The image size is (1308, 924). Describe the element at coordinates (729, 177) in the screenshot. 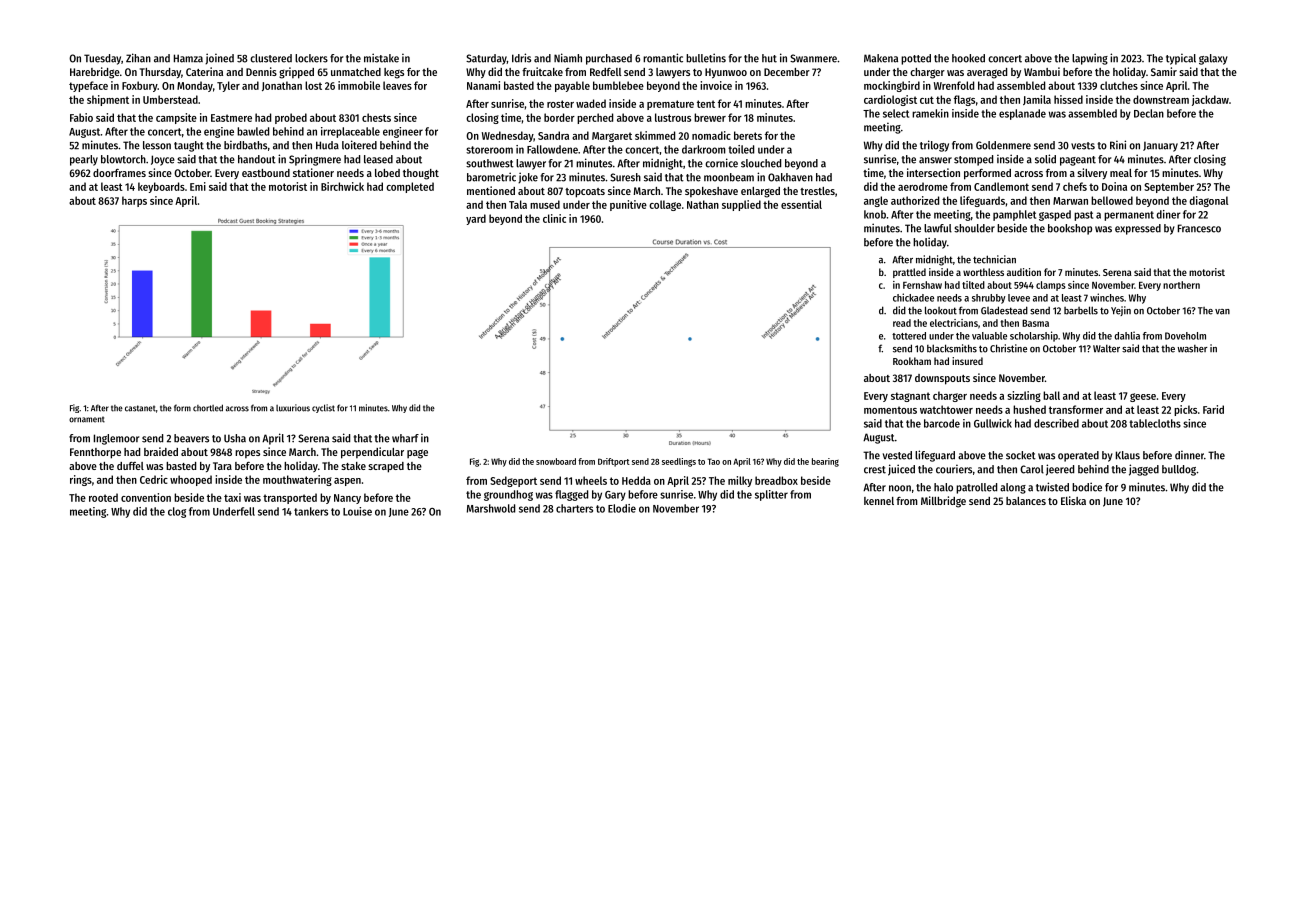

I see `moonbeam` at that location.
